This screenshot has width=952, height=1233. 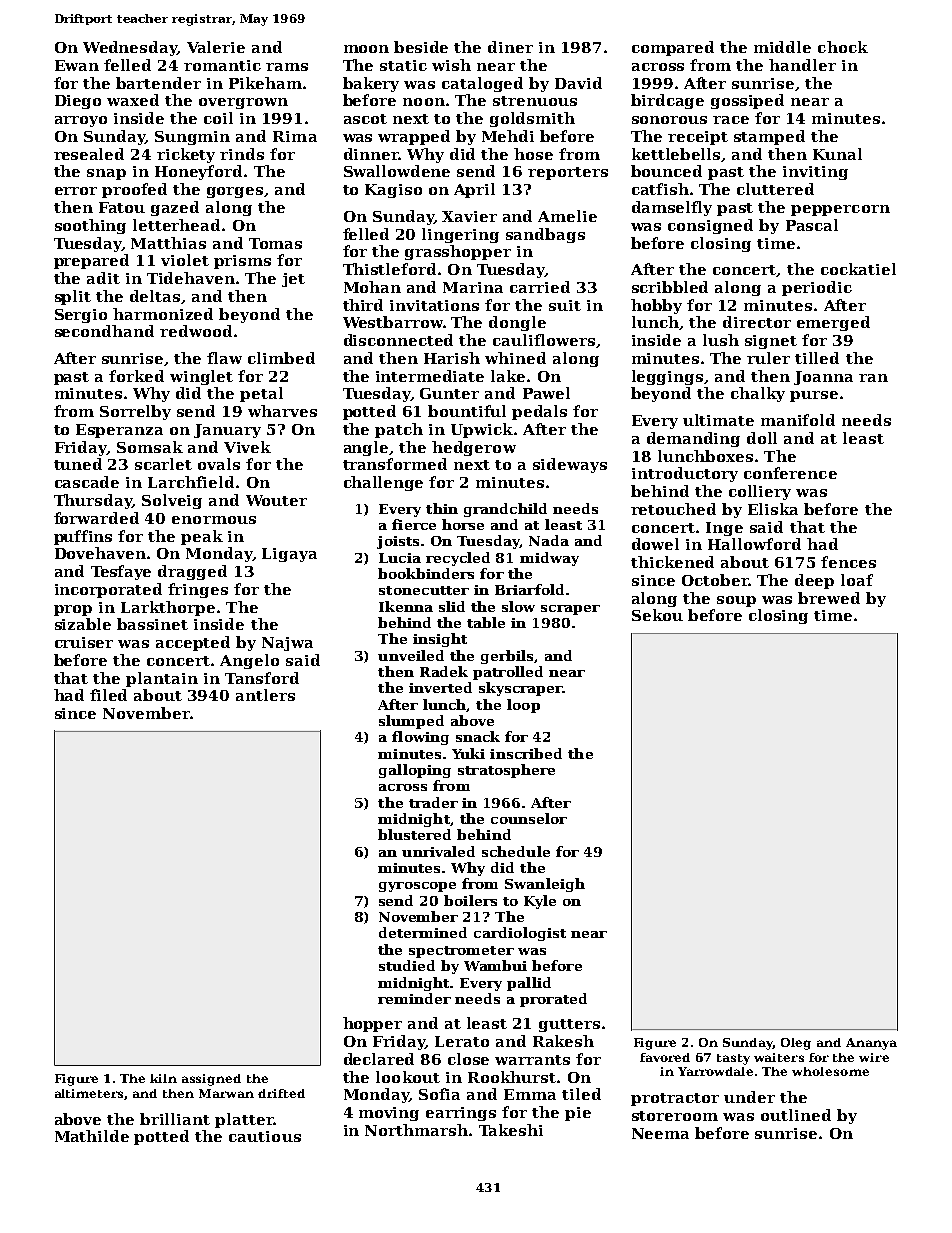 I want to click on diner, so click(x=510, y=47).
